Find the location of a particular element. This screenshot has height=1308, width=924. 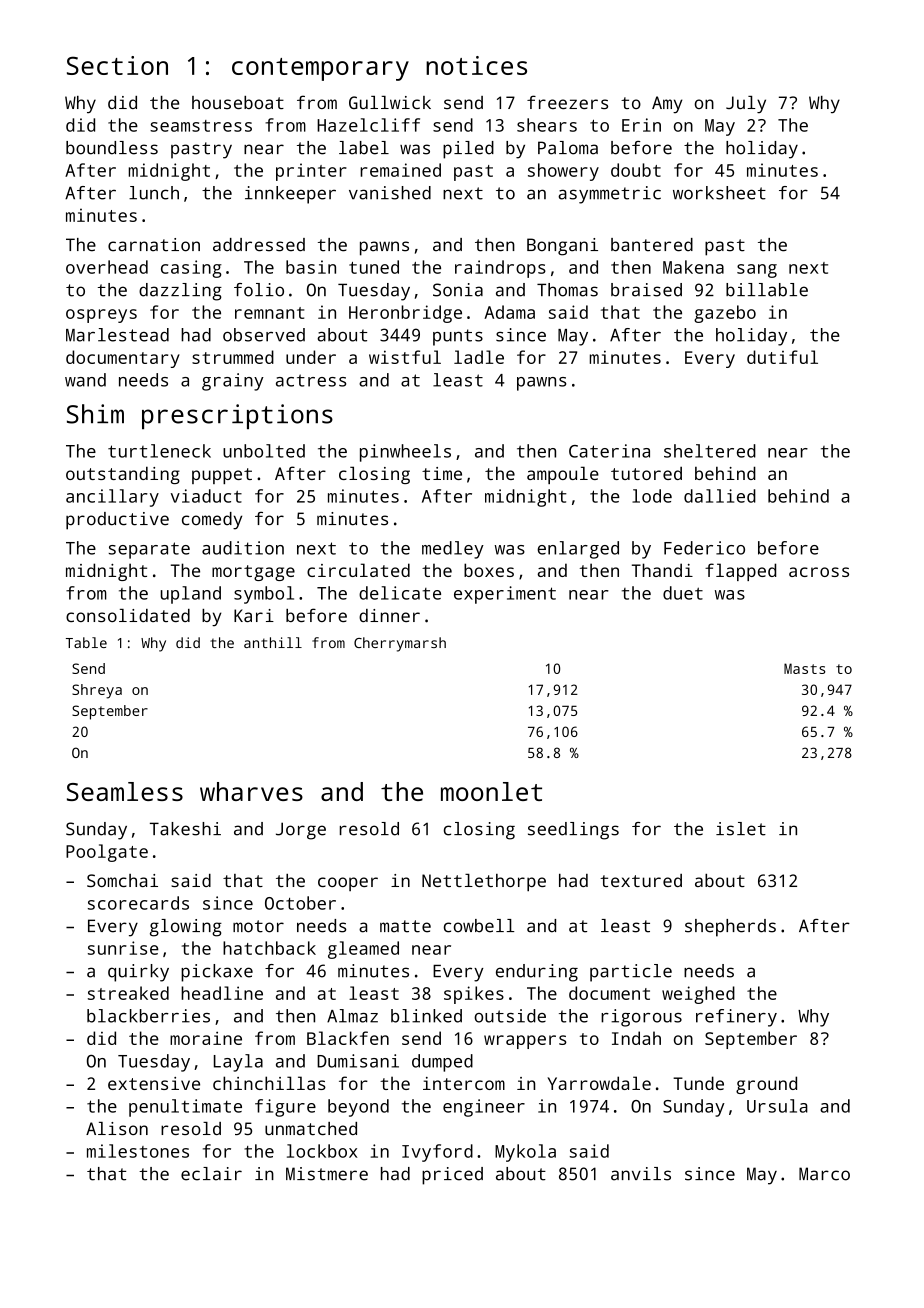

islet is located at coordinates (741, 829).
